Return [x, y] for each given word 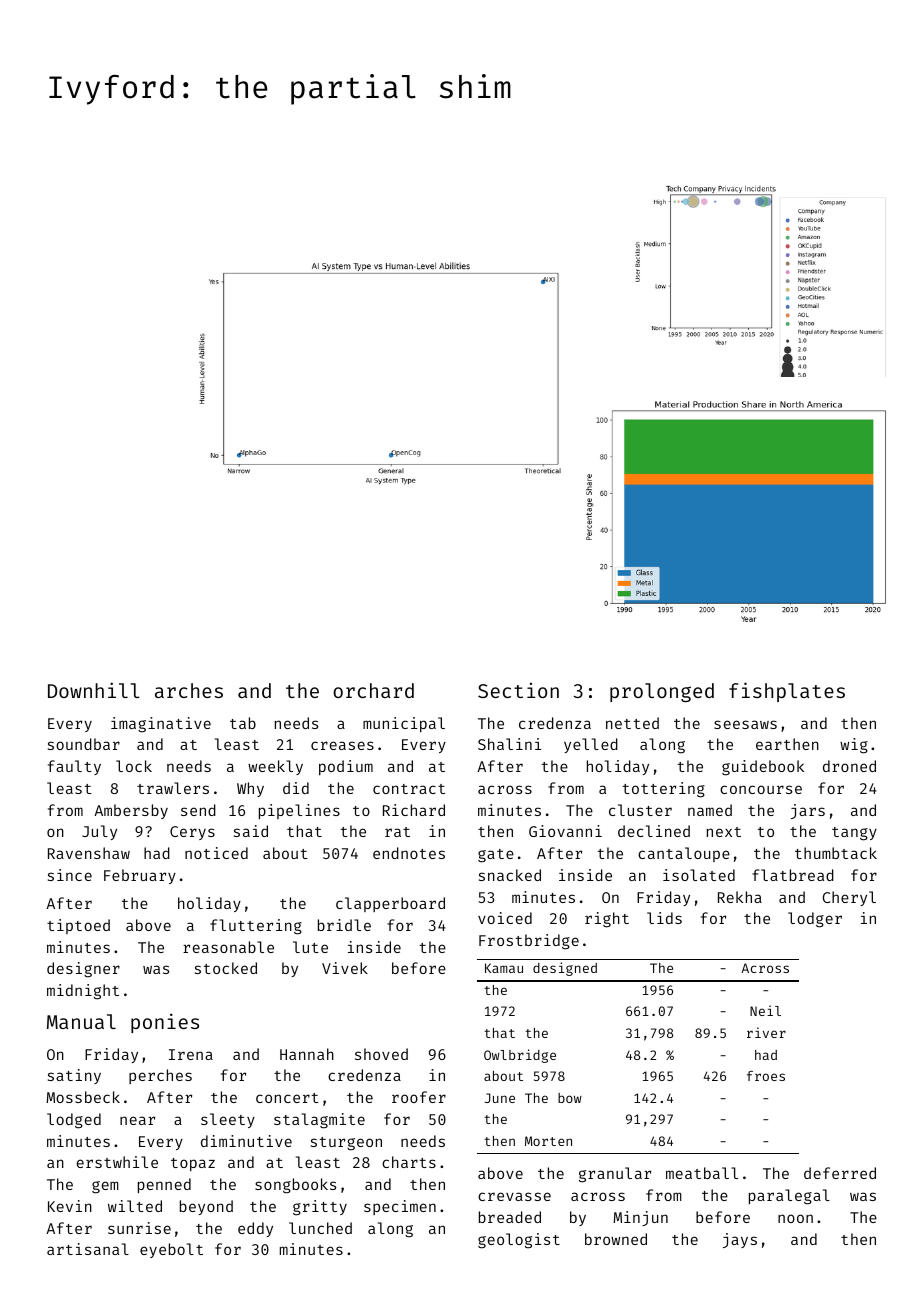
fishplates [787, 692]
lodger [815, 920]
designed [565, 969]
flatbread [793, 875]
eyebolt [171, 1250]
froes [766, 1076]
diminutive [246, 1141]
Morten [548, 1141]
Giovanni [565, 831]
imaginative [161, 725]
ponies [165, 1023]
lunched [320, 1228]
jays [740, 1240]
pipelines [299, 811]
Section [518, 690]
